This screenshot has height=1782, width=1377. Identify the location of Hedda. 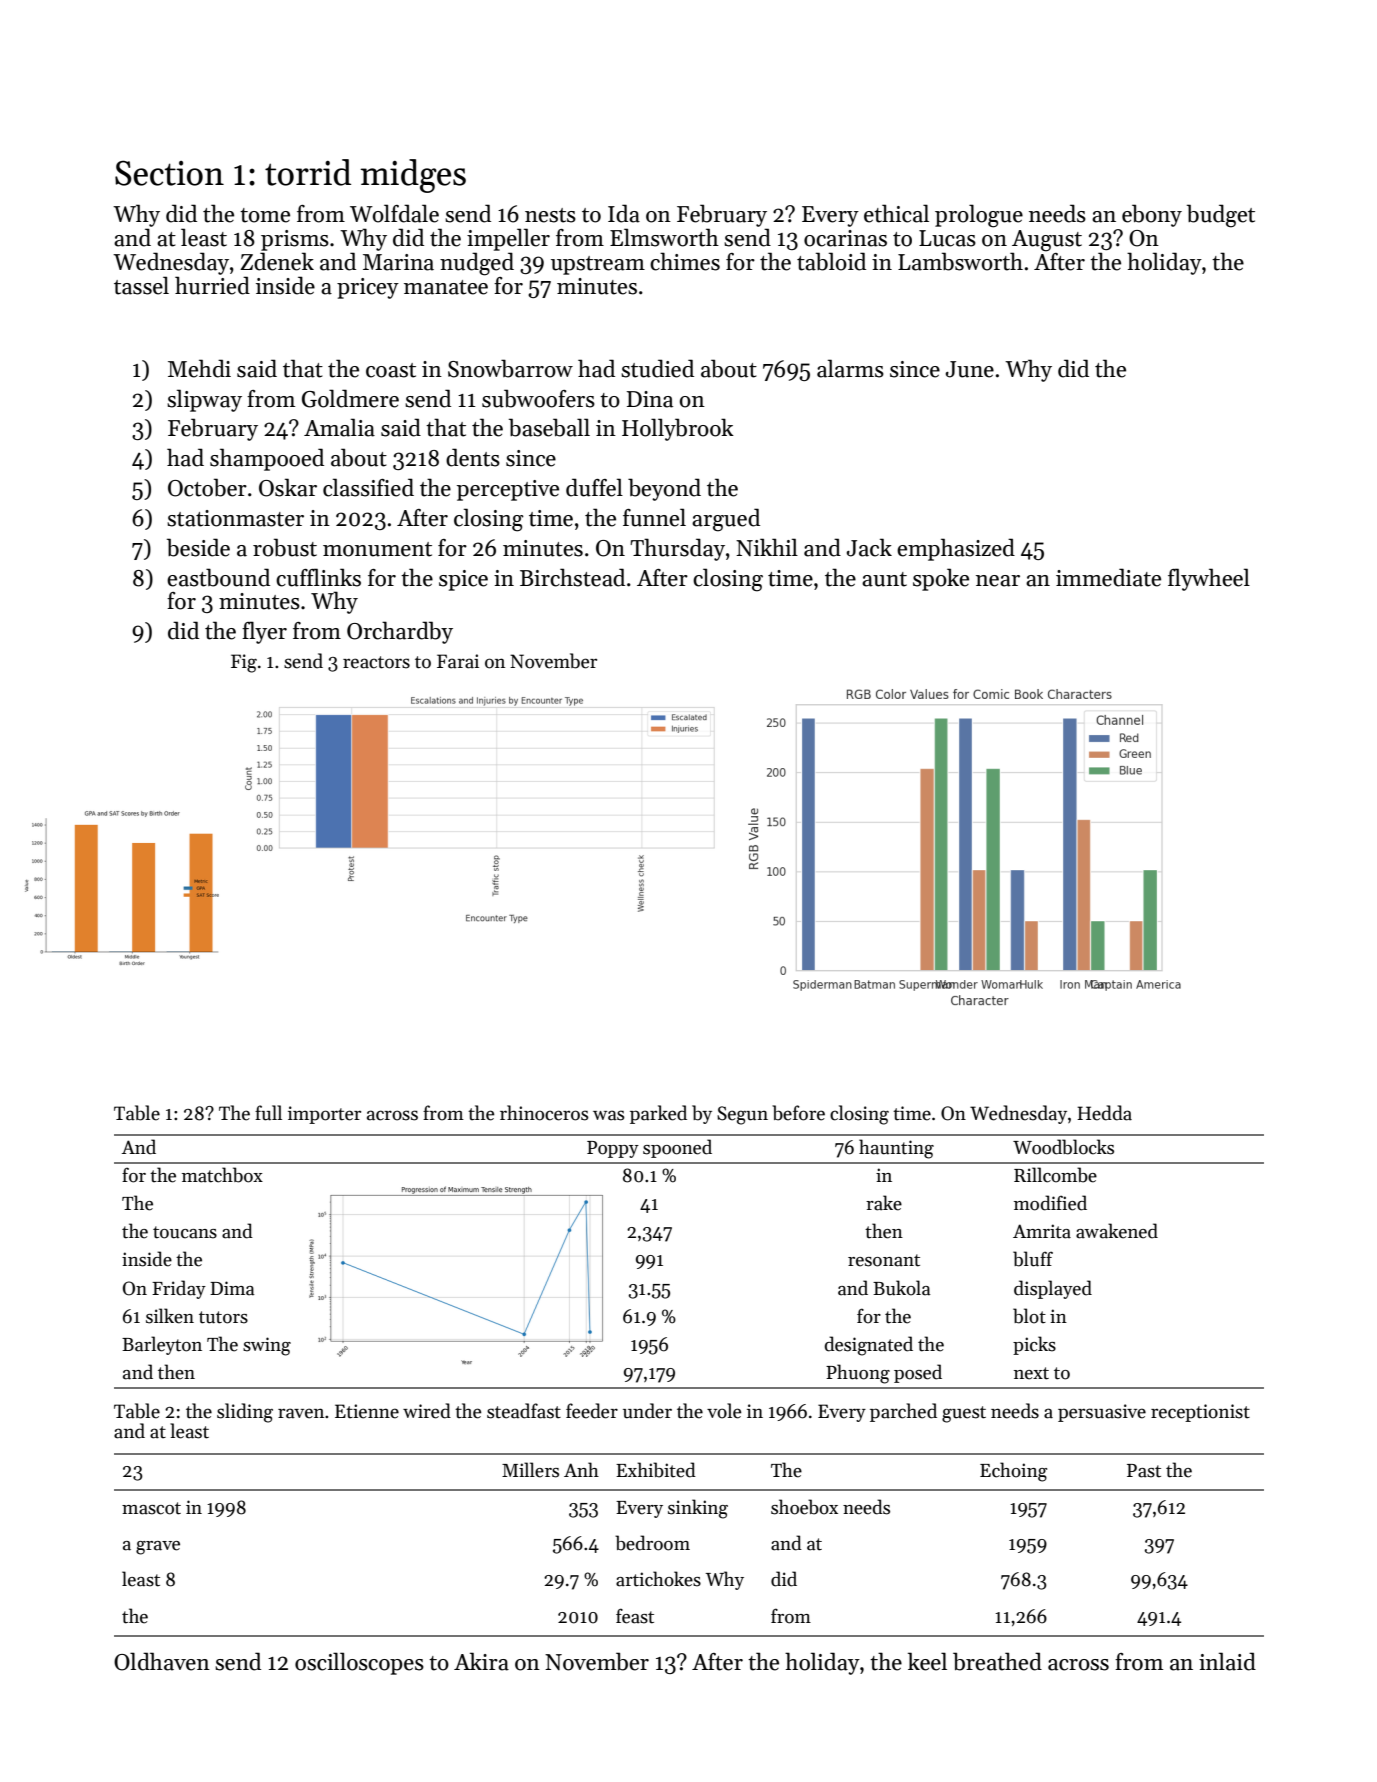
(1104, 1113).
